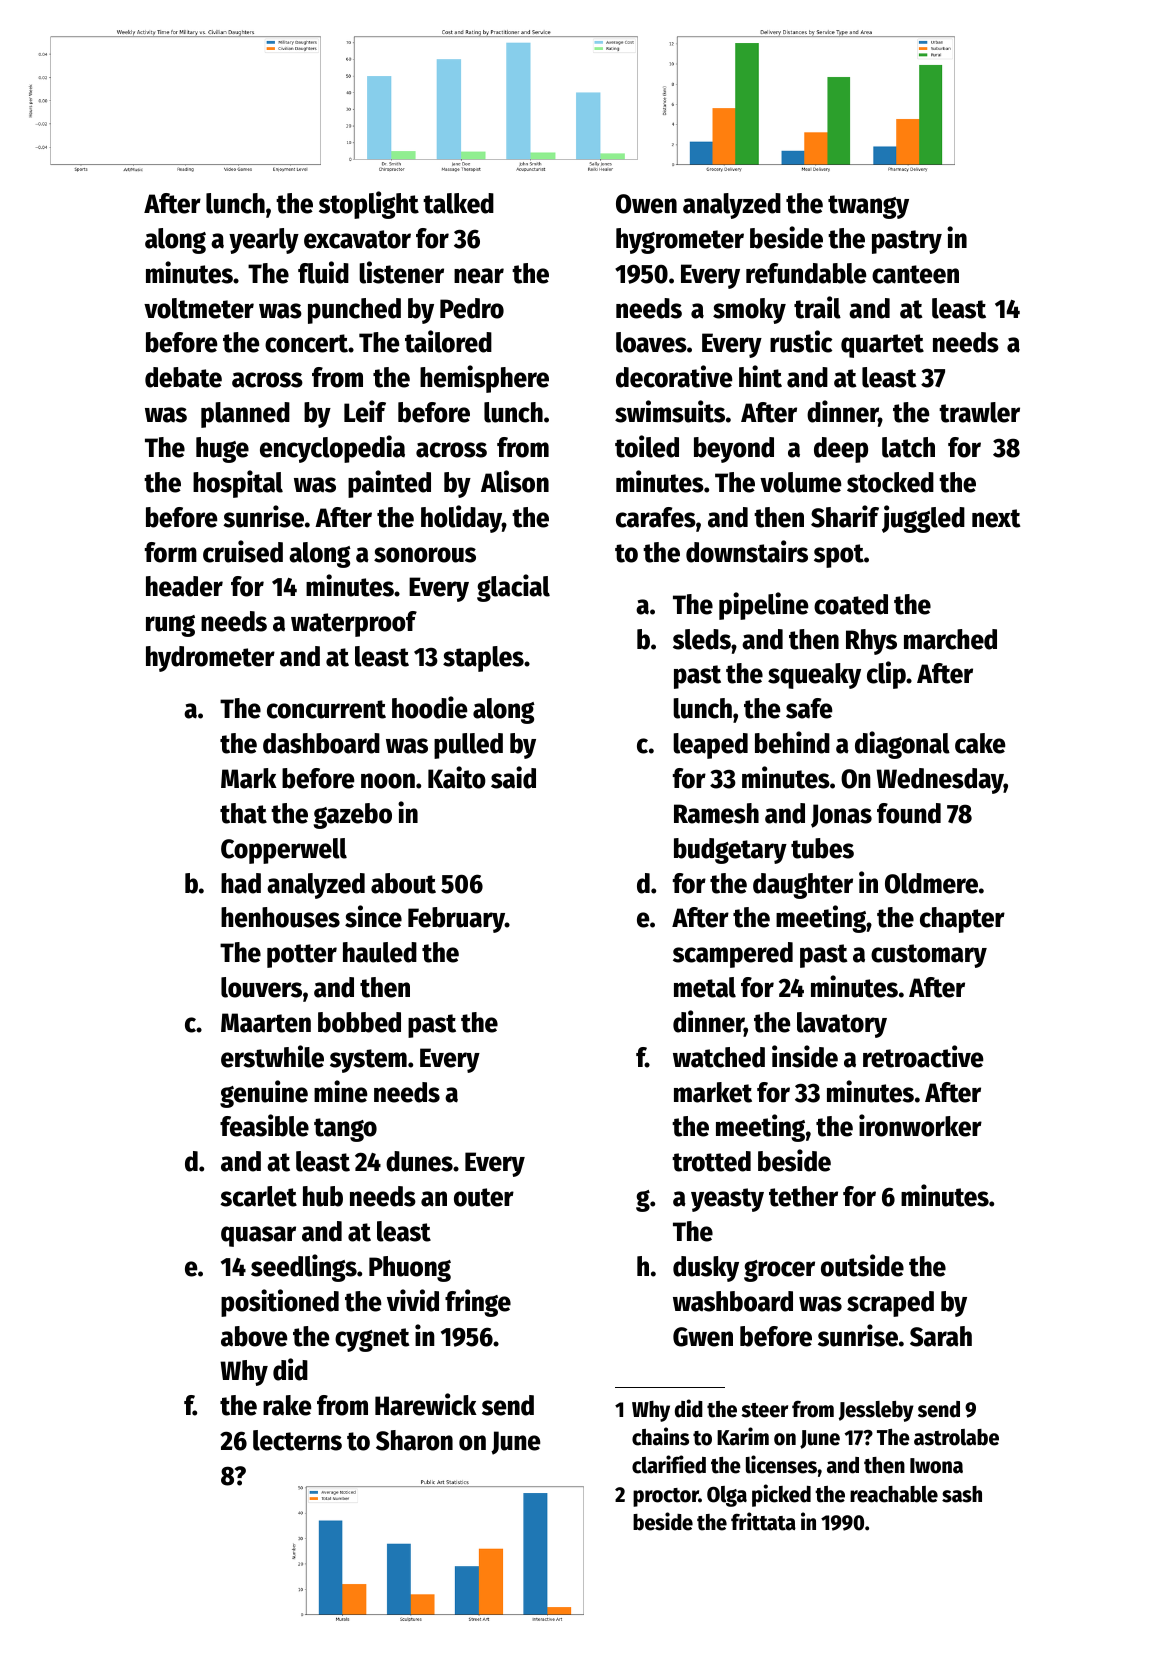 This screenshot has width=1165, height=1654. Describe the element at coordinates (414, 1440) in the screenshot. I see `Sharon` at that location.
